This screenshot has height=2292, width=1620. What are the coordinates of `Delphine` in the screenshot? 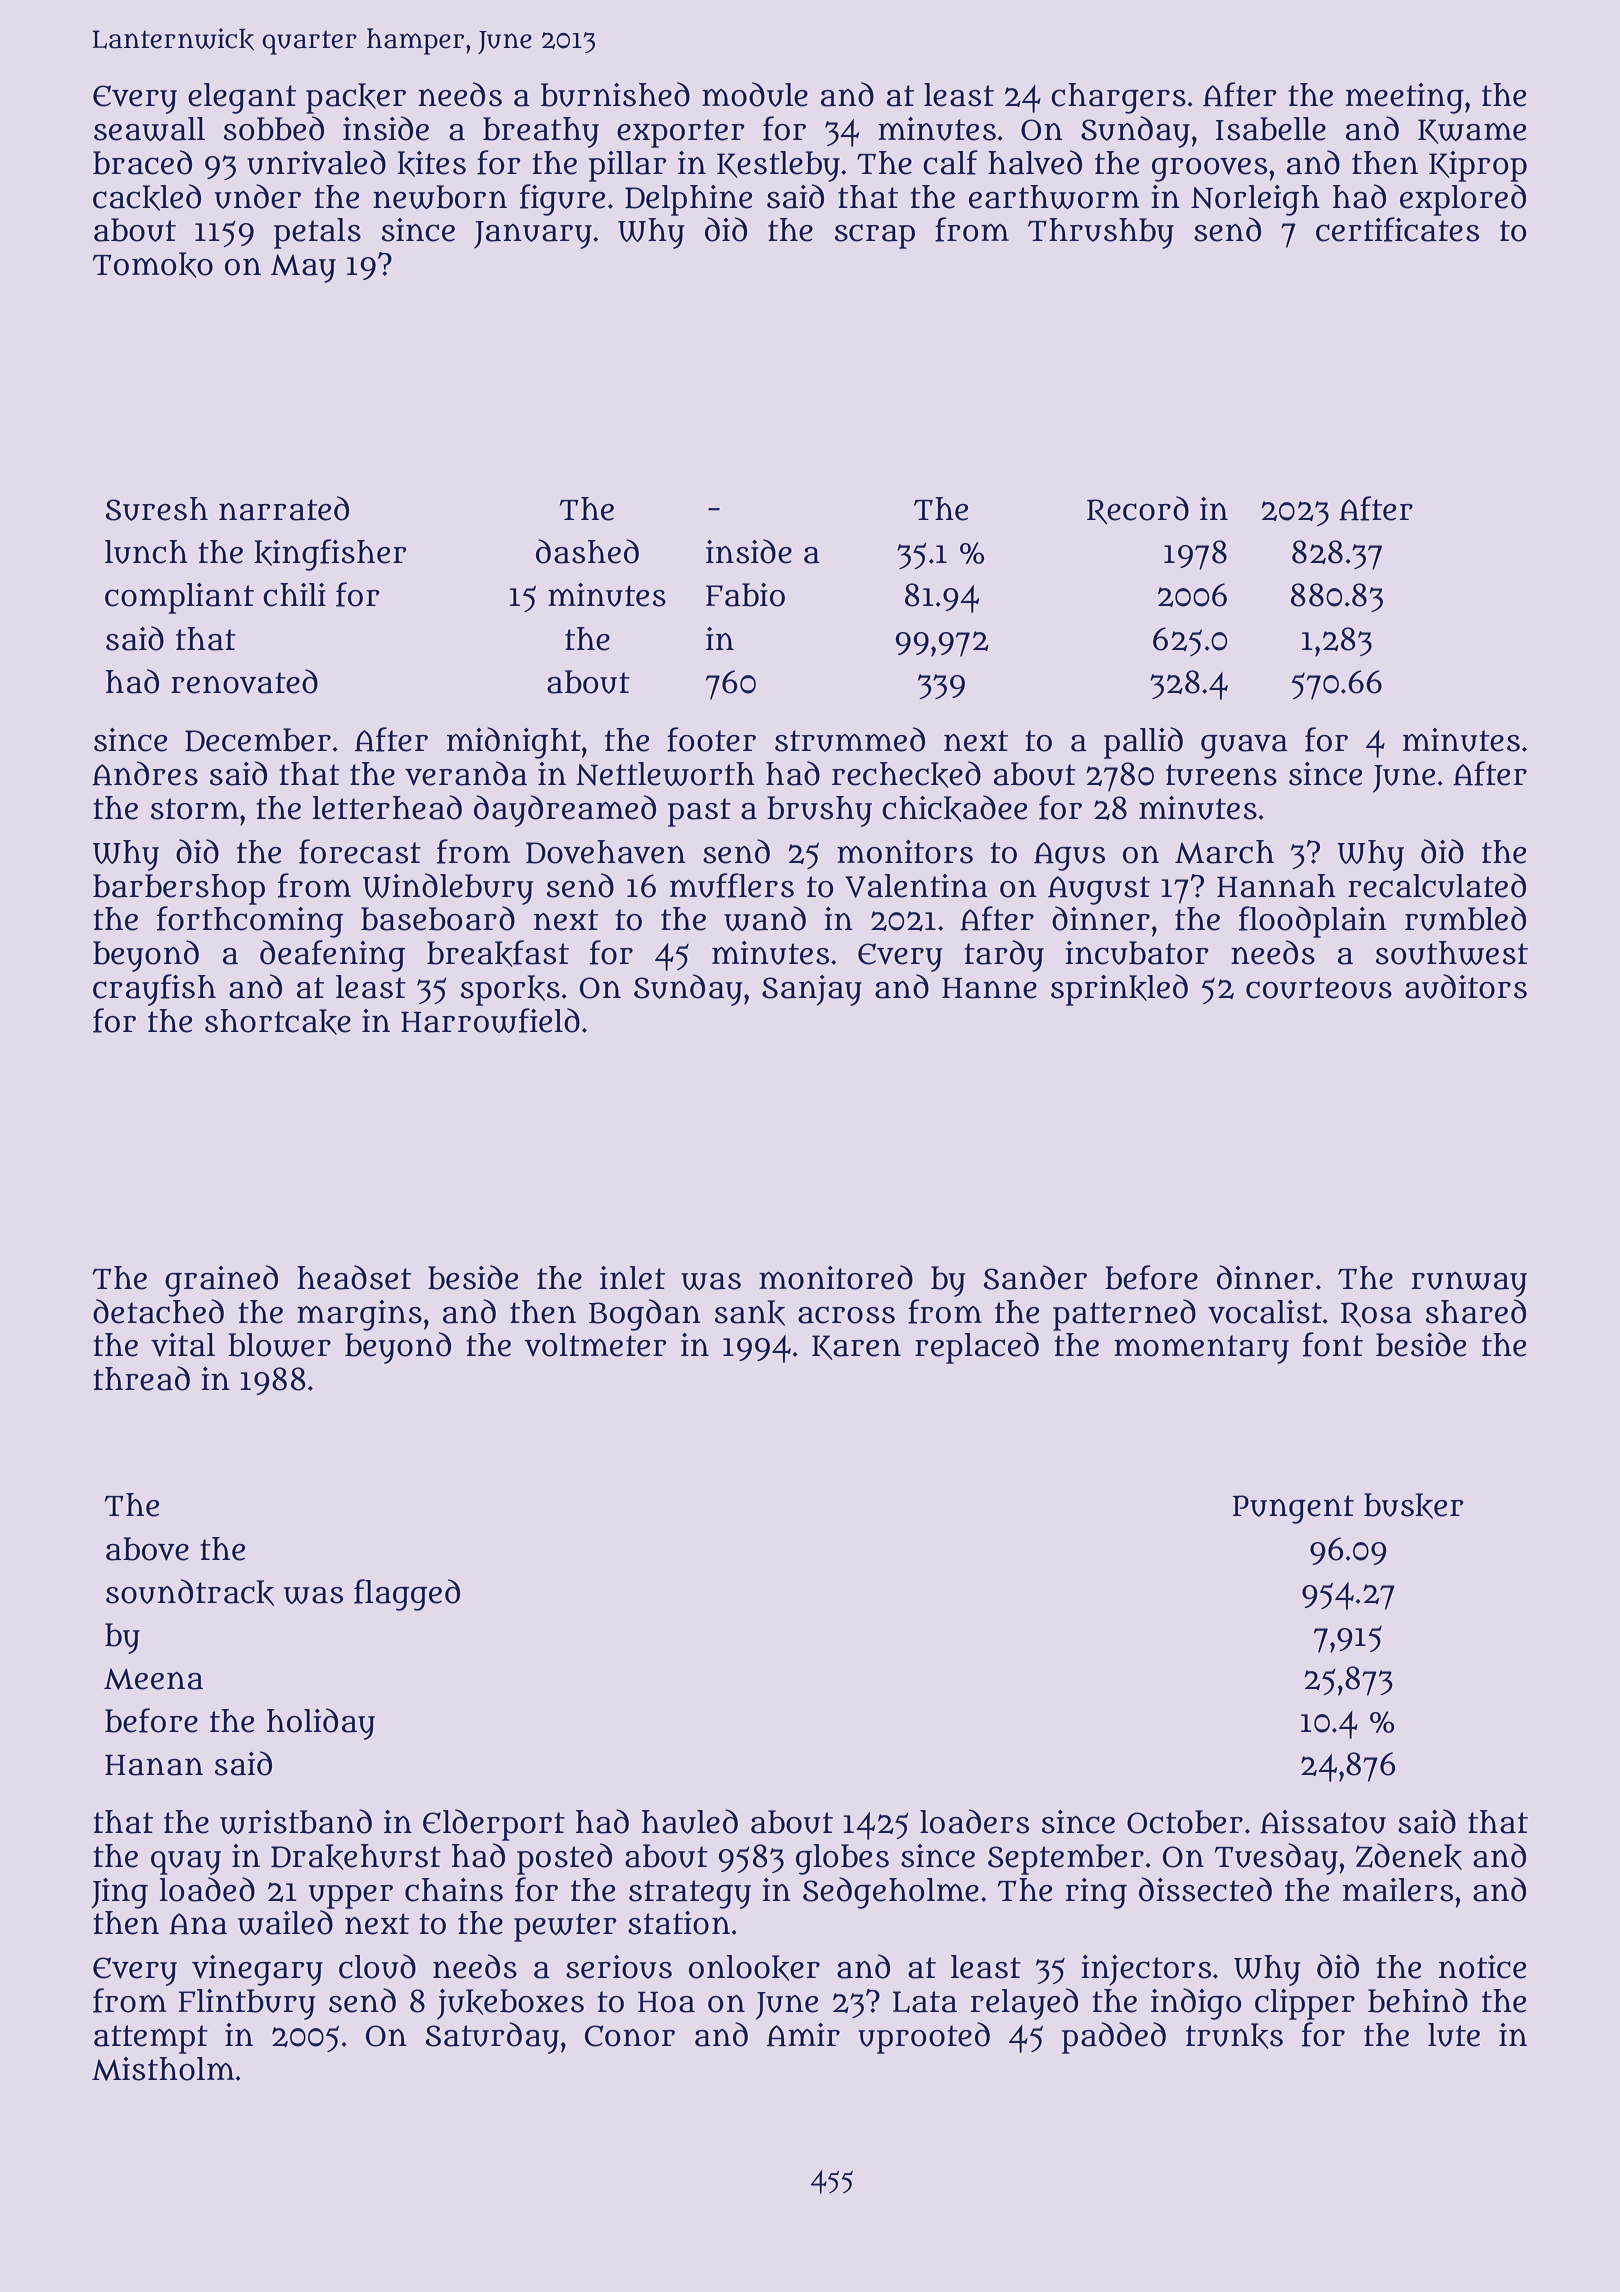 It's located at (688, 200).
